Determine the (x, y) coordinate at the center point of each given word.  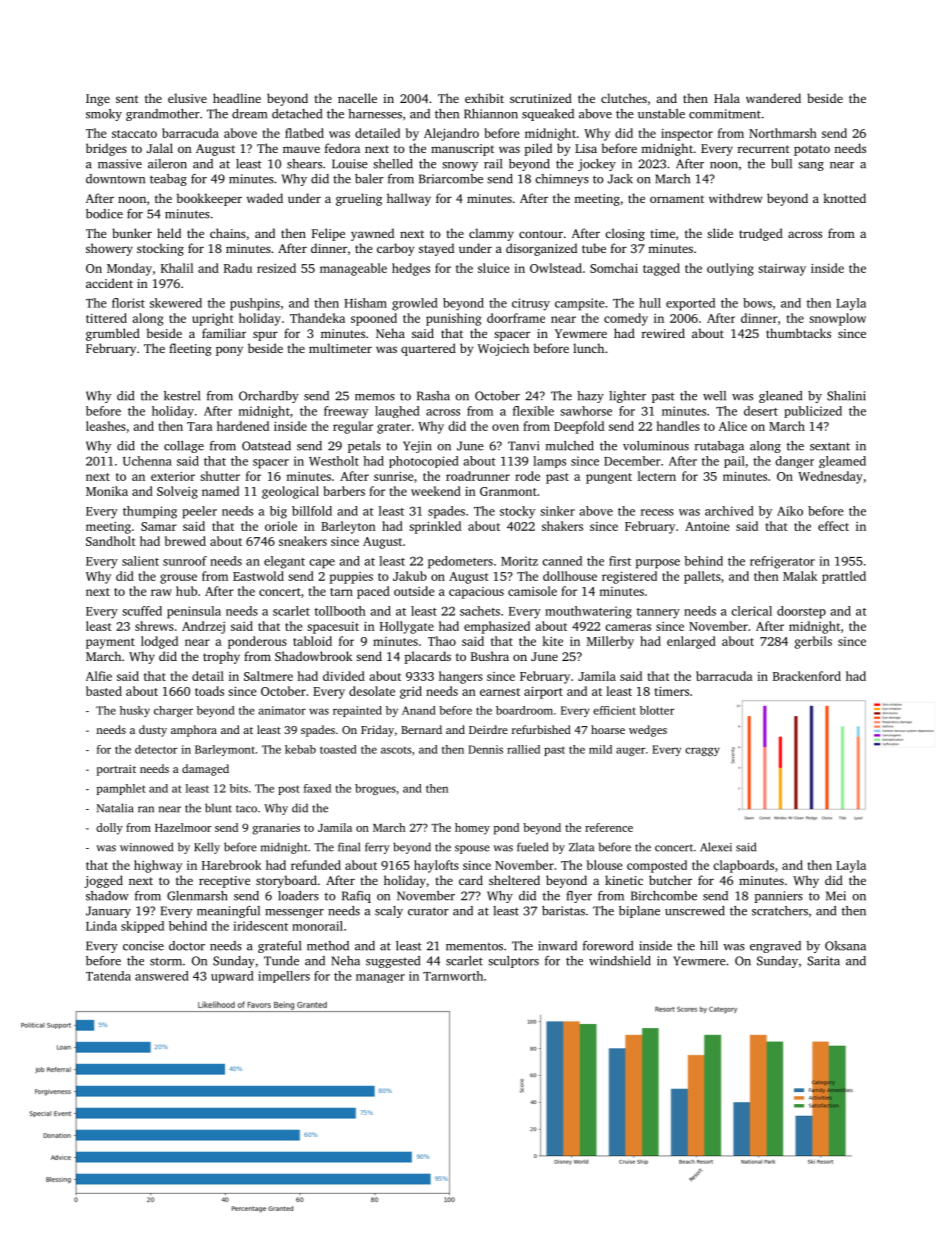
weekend (436, 491)
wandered (773, 98)
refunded (316, 865)
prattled (844, 577)
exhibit (484, 98)
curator (428, 911)
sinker (557, 511)
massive (120, 164)
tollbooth (340, 611)
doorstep (801, 612)
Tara (200, 426)
